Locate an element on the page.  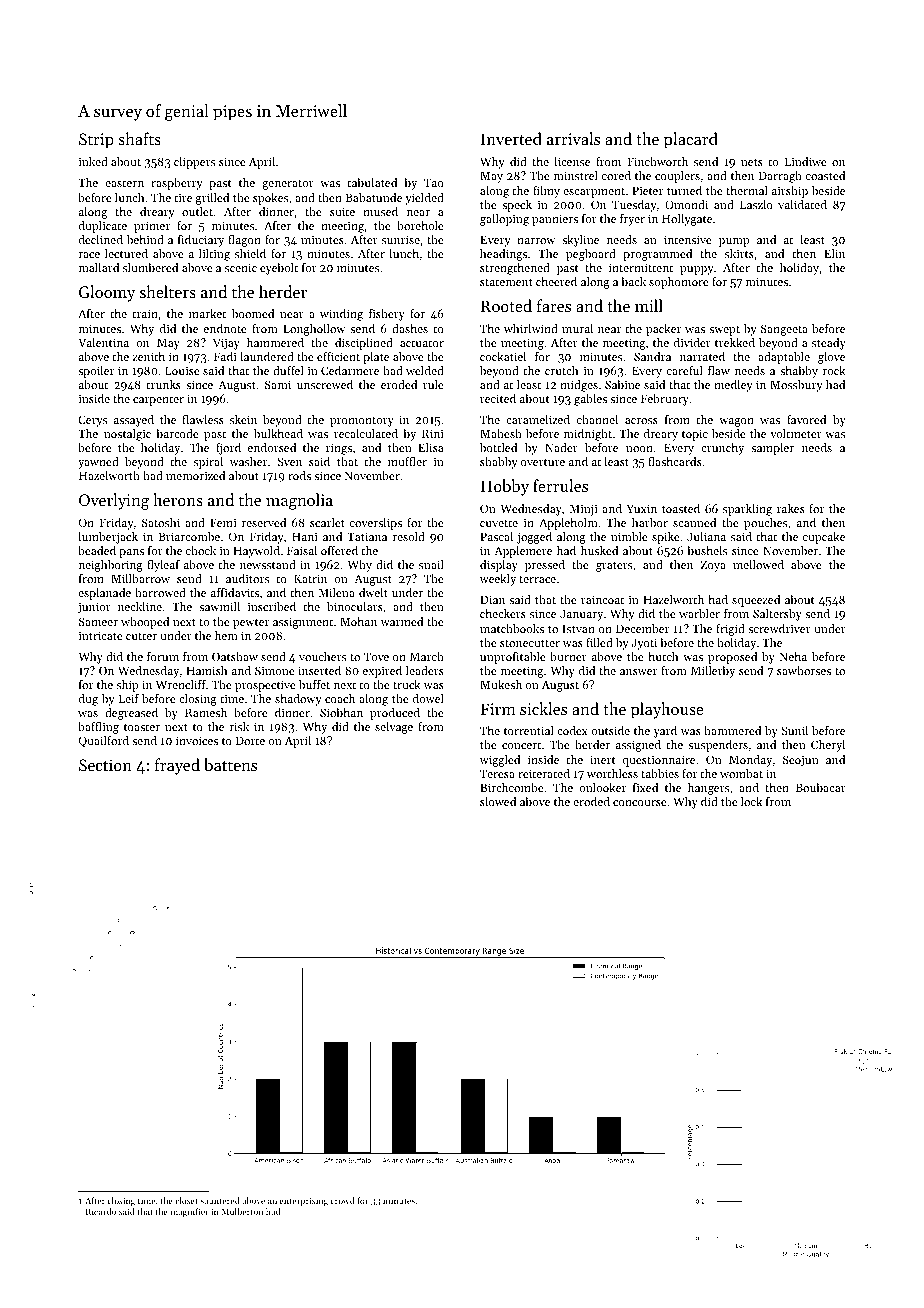
pouches is located at coordinates (765, 524).
